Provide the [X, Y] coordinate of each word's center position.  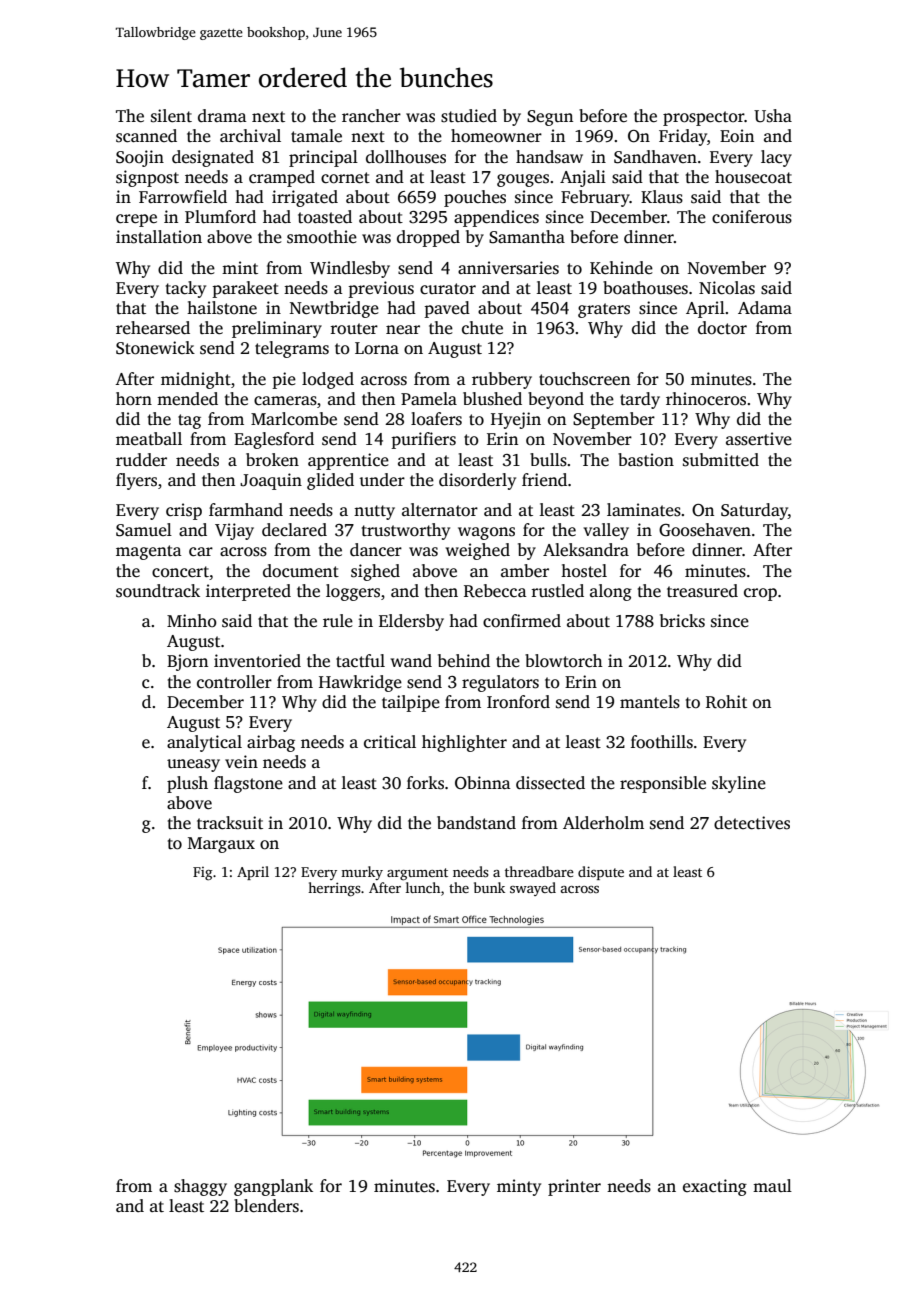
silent [171, 116]
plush [187, 784]
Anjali [583, 178]
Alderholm [603, 823]
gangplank [273, 1187]
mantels [650, 702]
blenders [266, 1206]
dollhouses [406, 157]
